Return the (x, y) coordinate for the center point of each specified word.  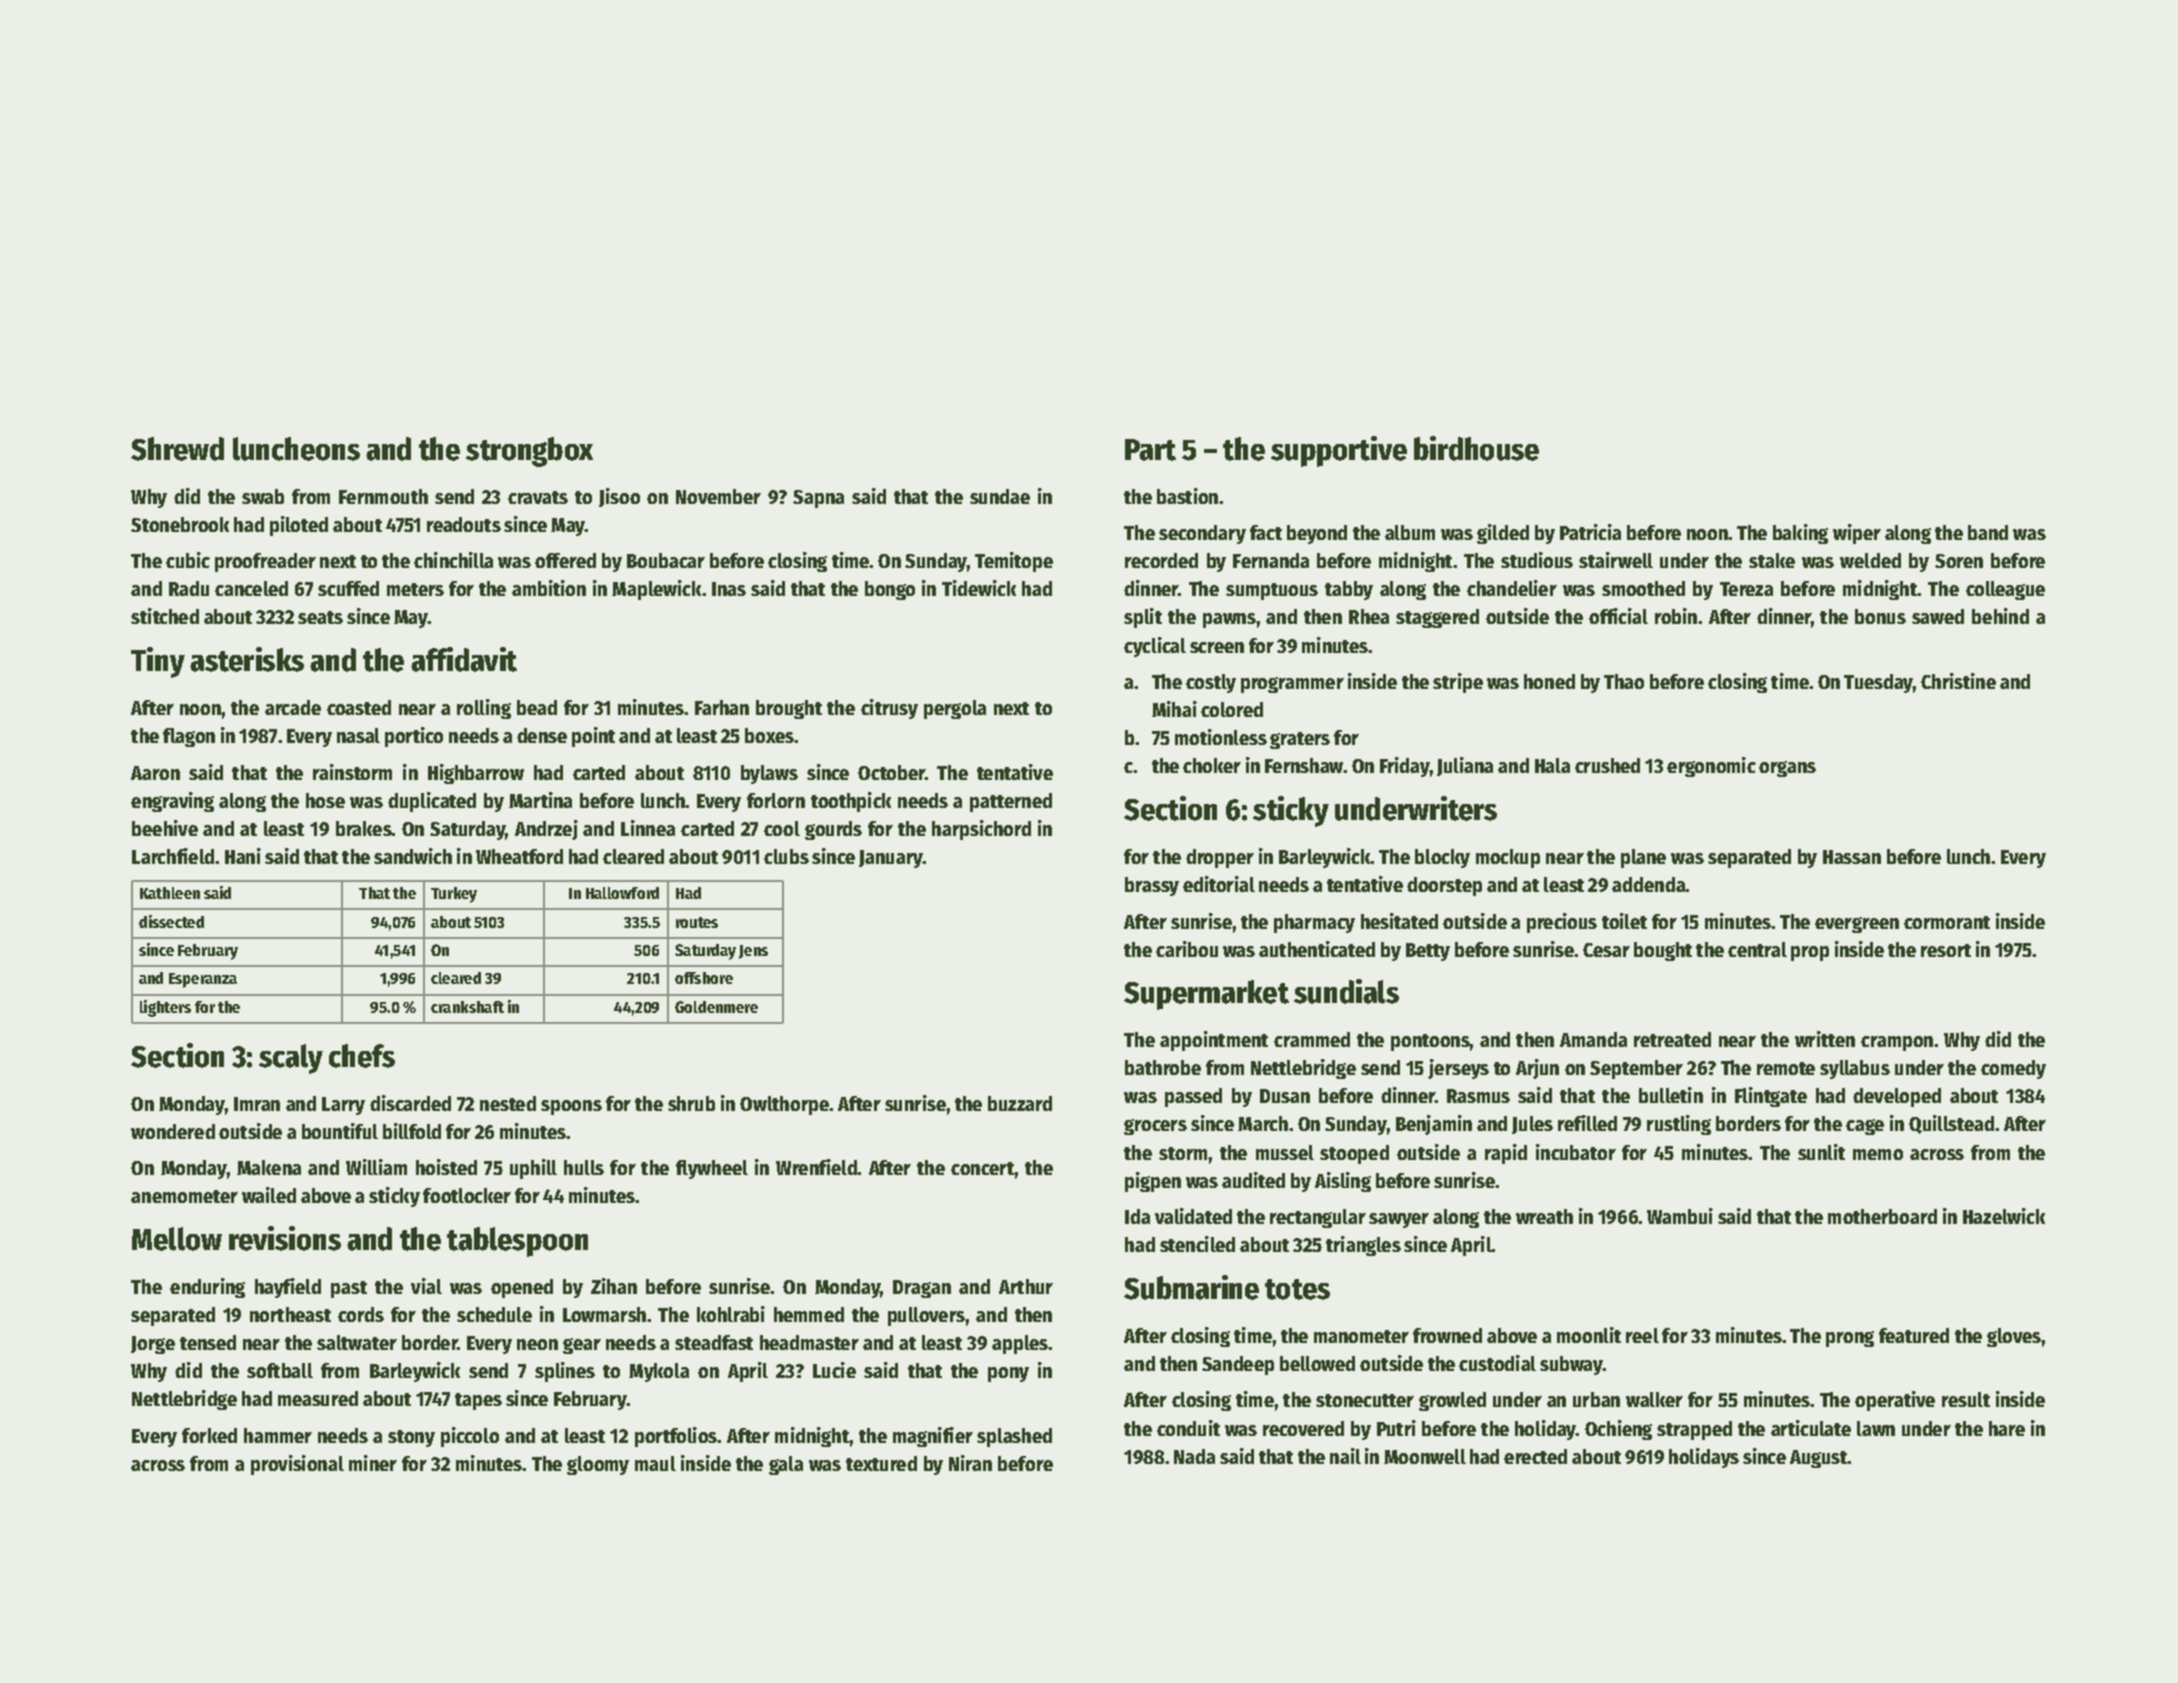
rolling (484, 709)
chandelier (1512, 588)
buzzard (1020, 1103)
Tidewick (979, 588)
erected (1535, 1456)
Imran (257, 1104)
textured (881, 1463)
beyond (1317, 534)
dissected (171, 921)
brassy (1152, 886)
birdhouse (1476, 448)
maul (655, 1463)
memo (1878, 1154)
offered (565, 560)
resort (1946, 950)
